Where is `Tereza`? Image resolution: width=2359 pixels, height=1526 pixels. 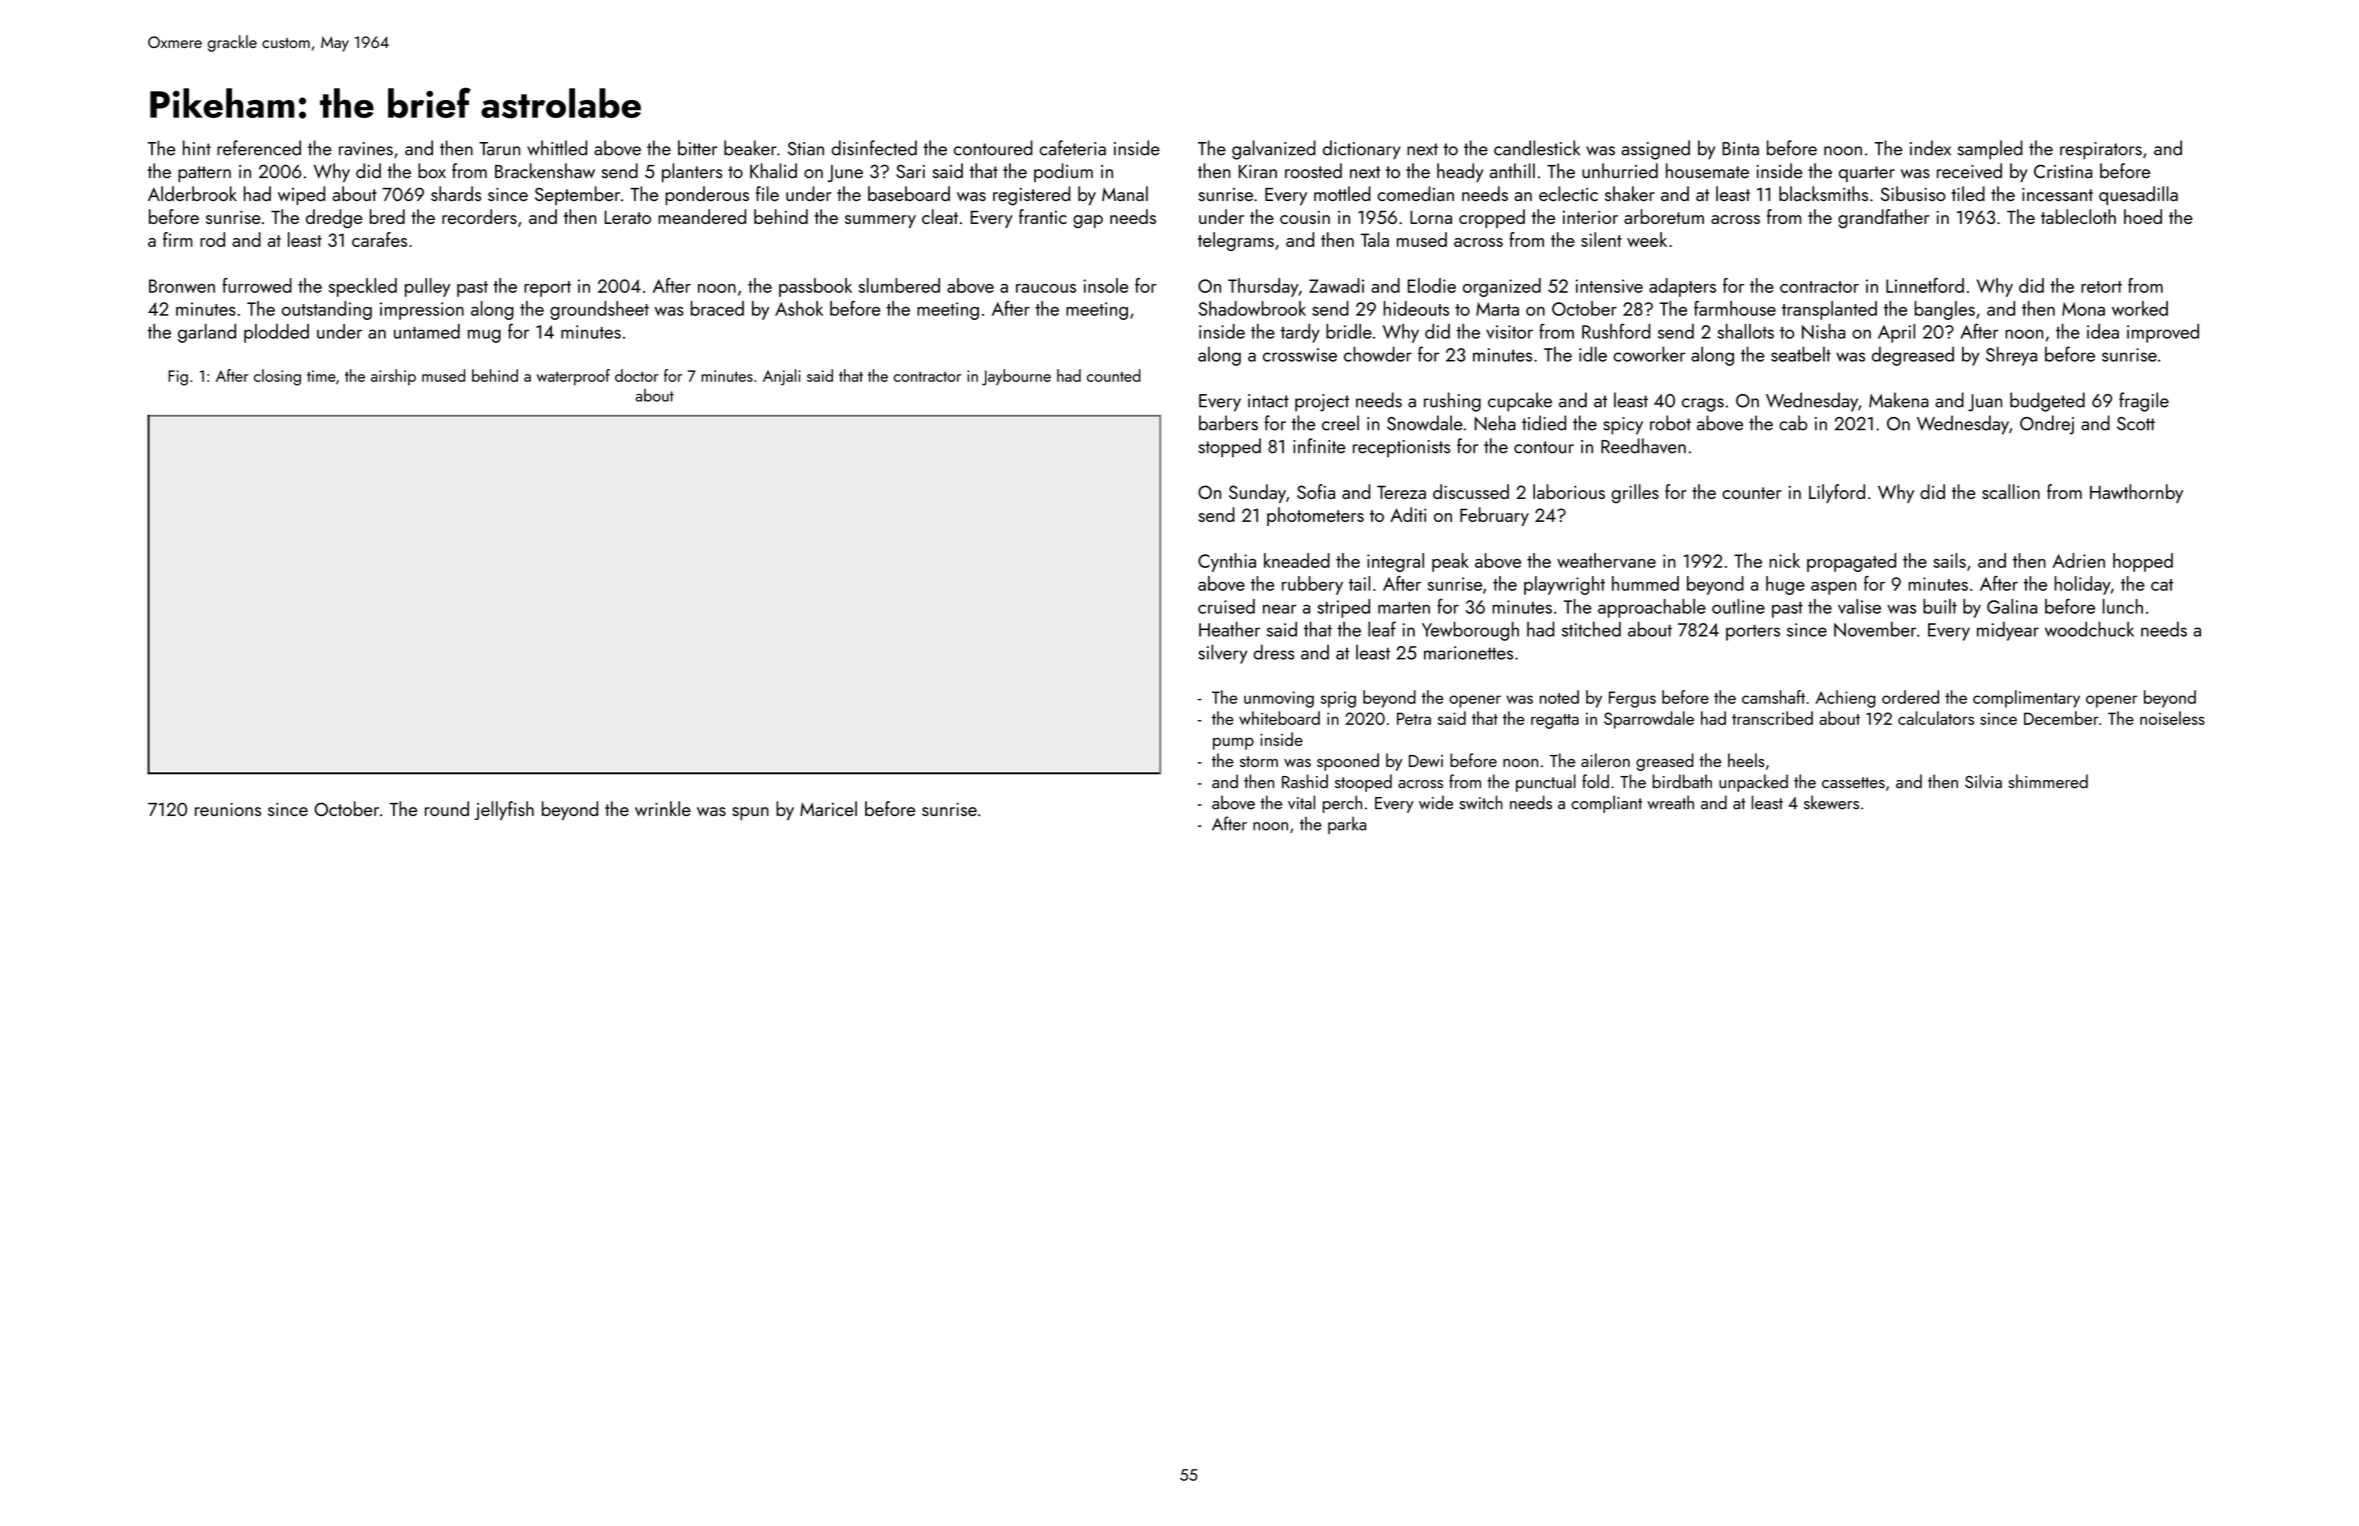 Tereza is located at coordinates (1401, 492).
